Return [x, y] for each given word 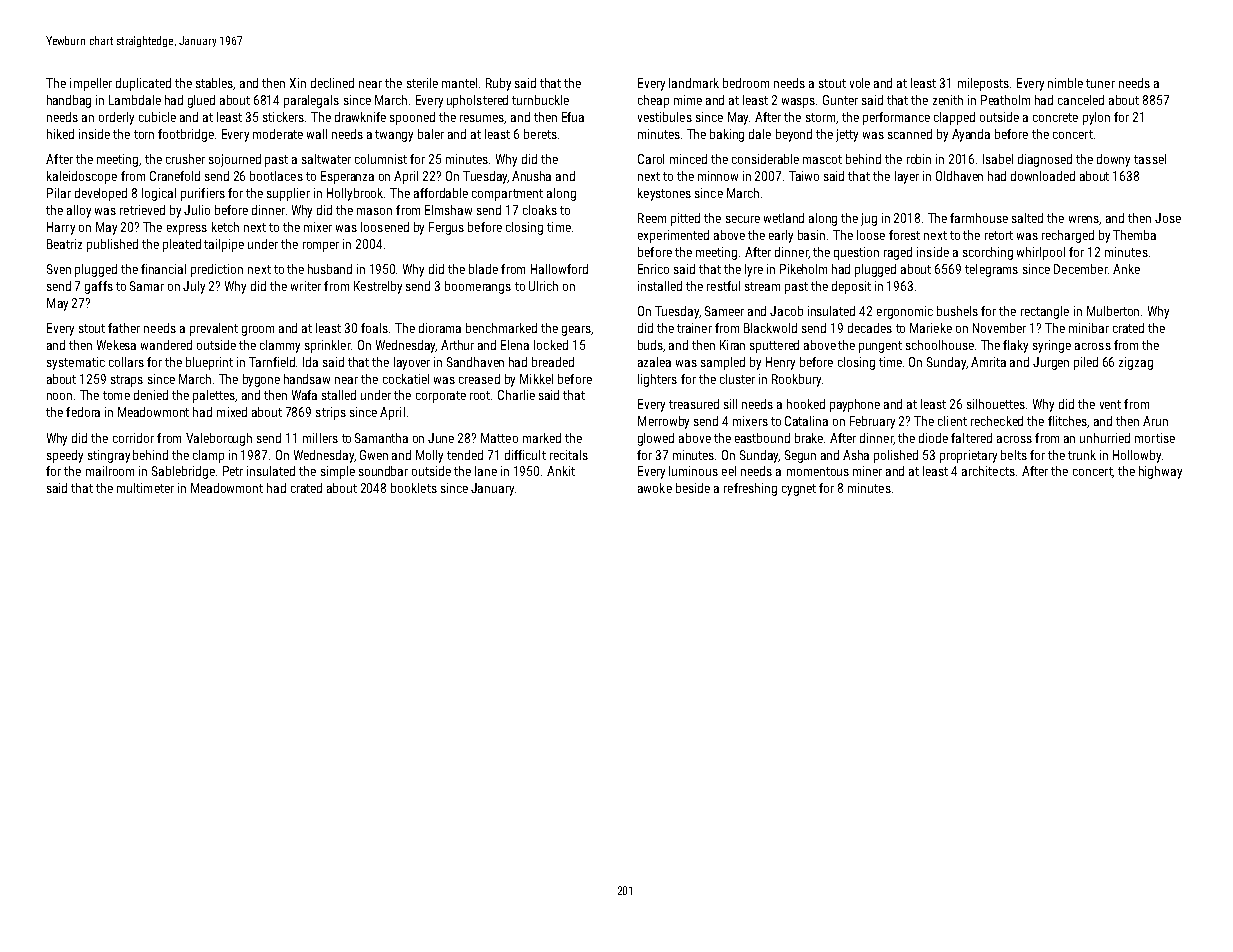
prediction [217, 270]
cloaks [540, 210]
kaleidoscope [82, 177]
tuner [1100, 83]
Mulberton [1113, 311]
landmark [694, 83]
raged [898, 253]
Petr [233, 471]
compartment [507, 195]
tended [465, 455]
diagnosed [1045, 160]
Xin [298, 83]
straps [127, 381]
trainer [694, 328]
